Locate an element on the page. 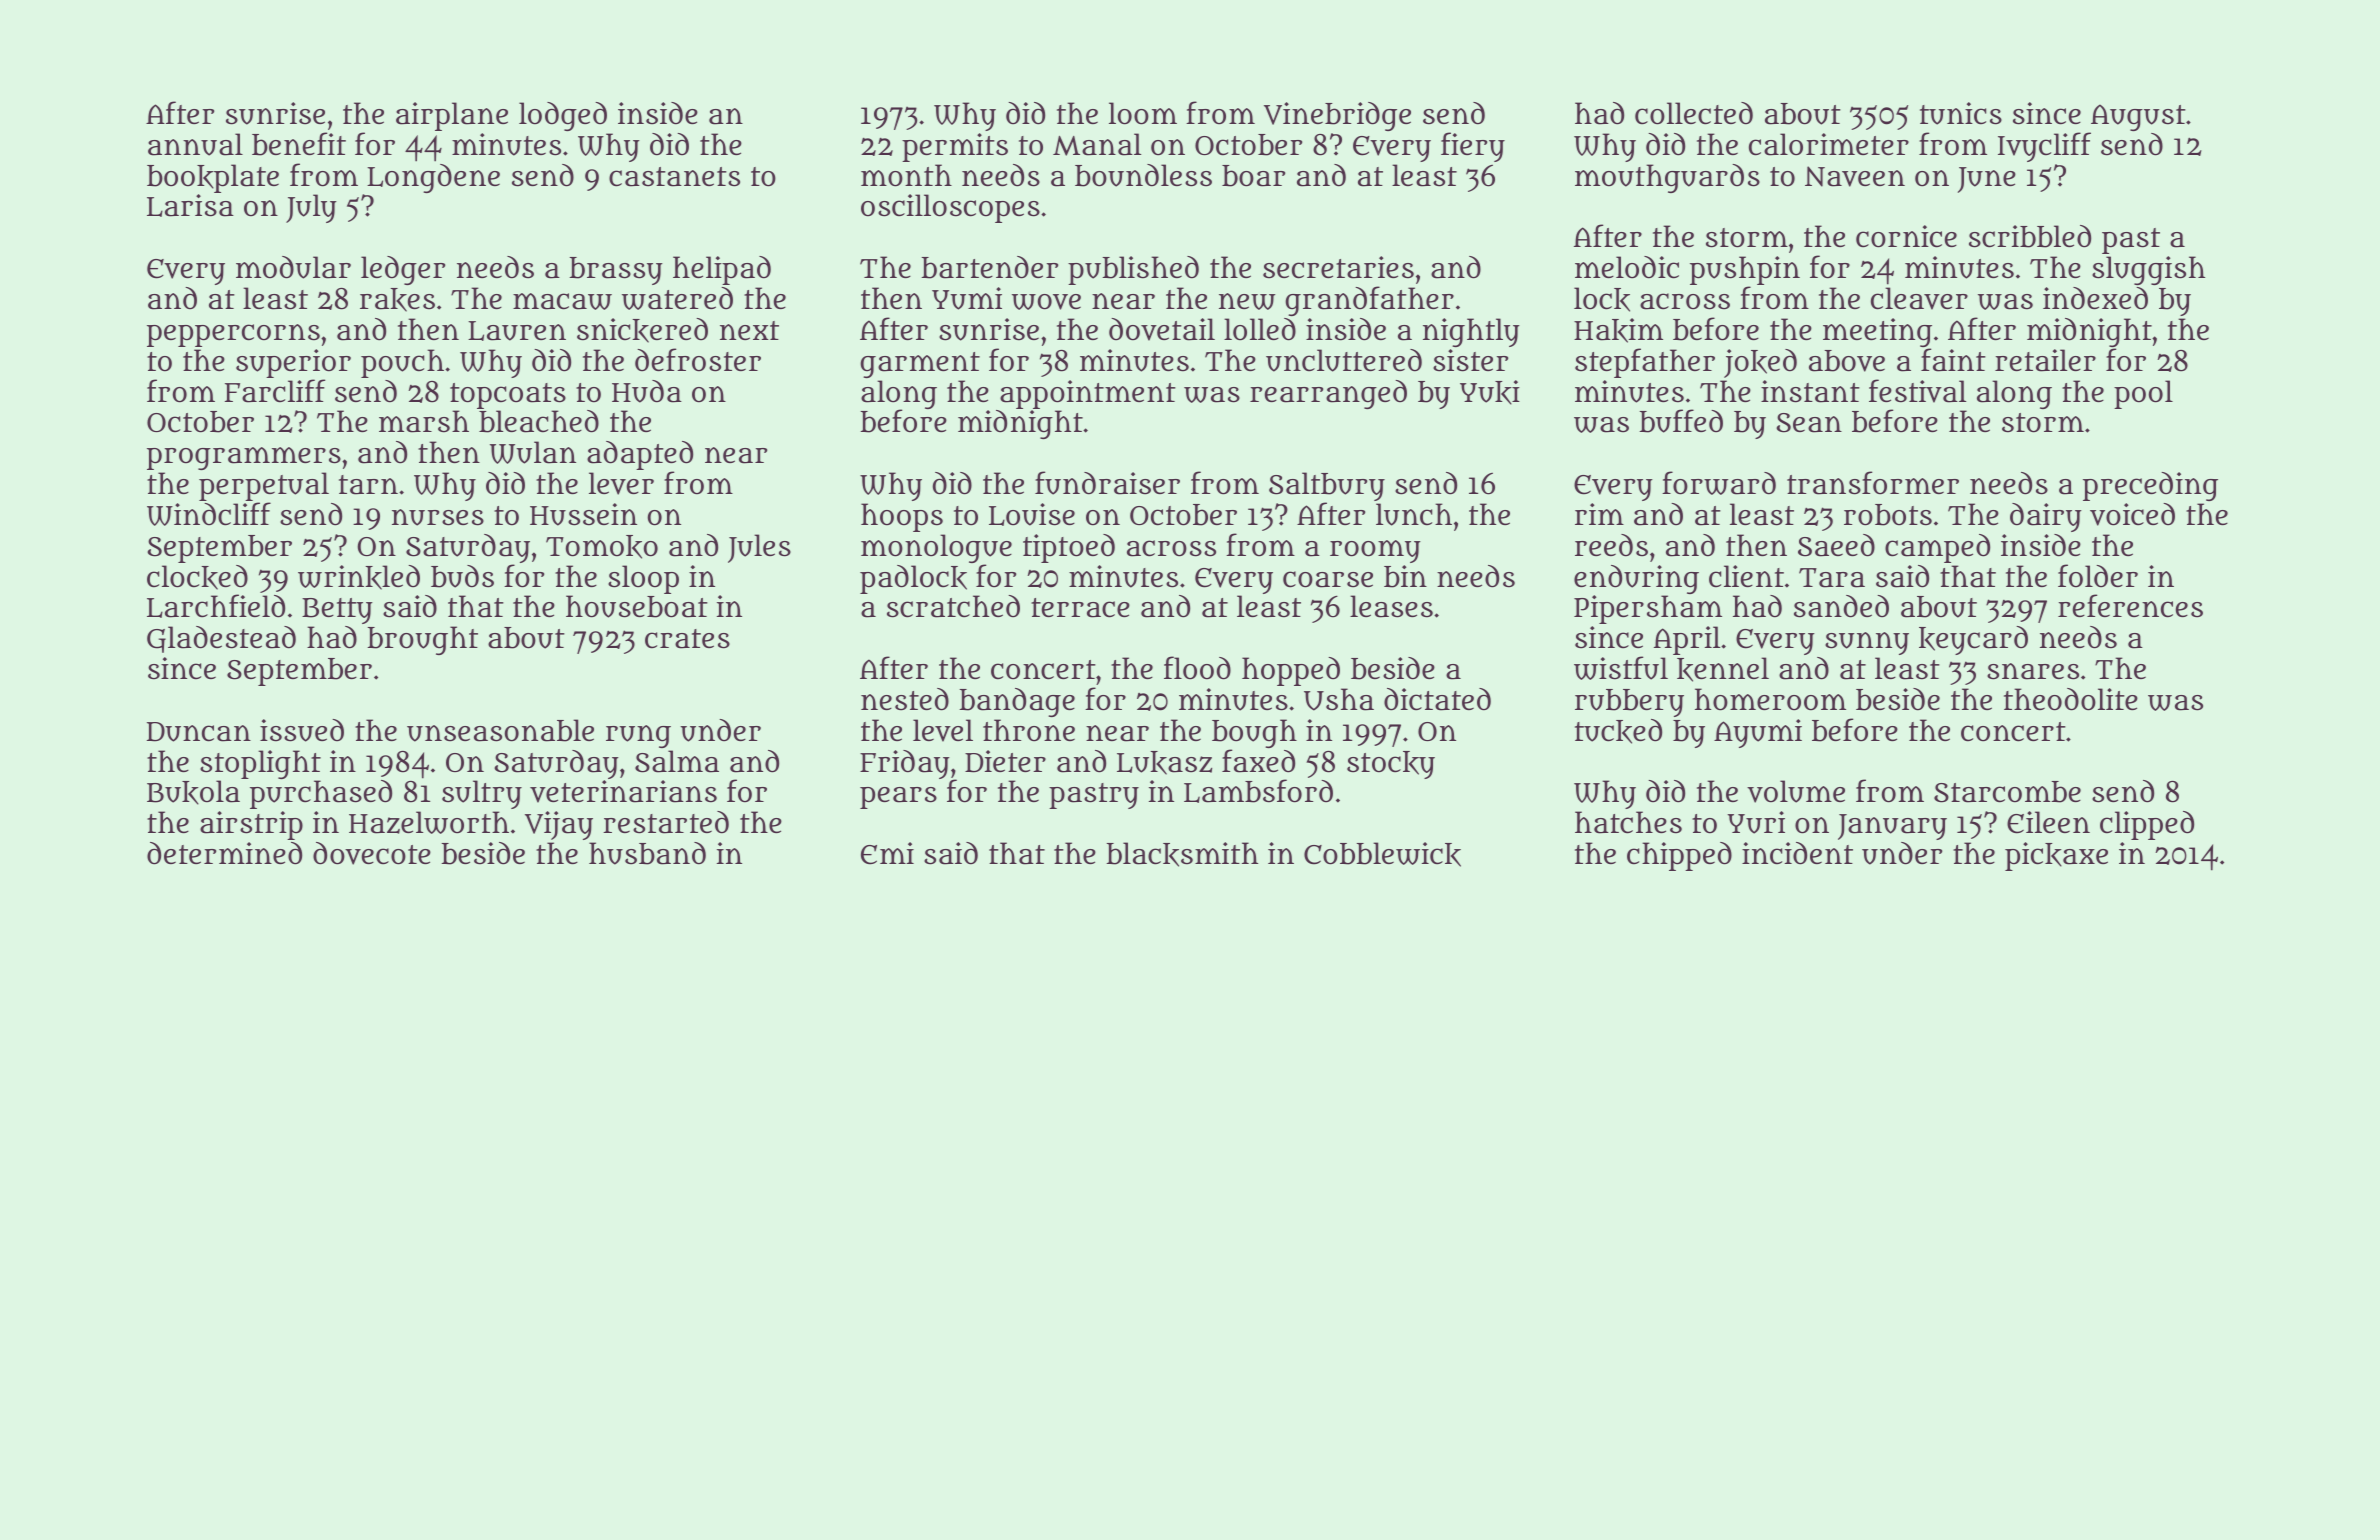  joked is located at coordinates (1760, 363).
